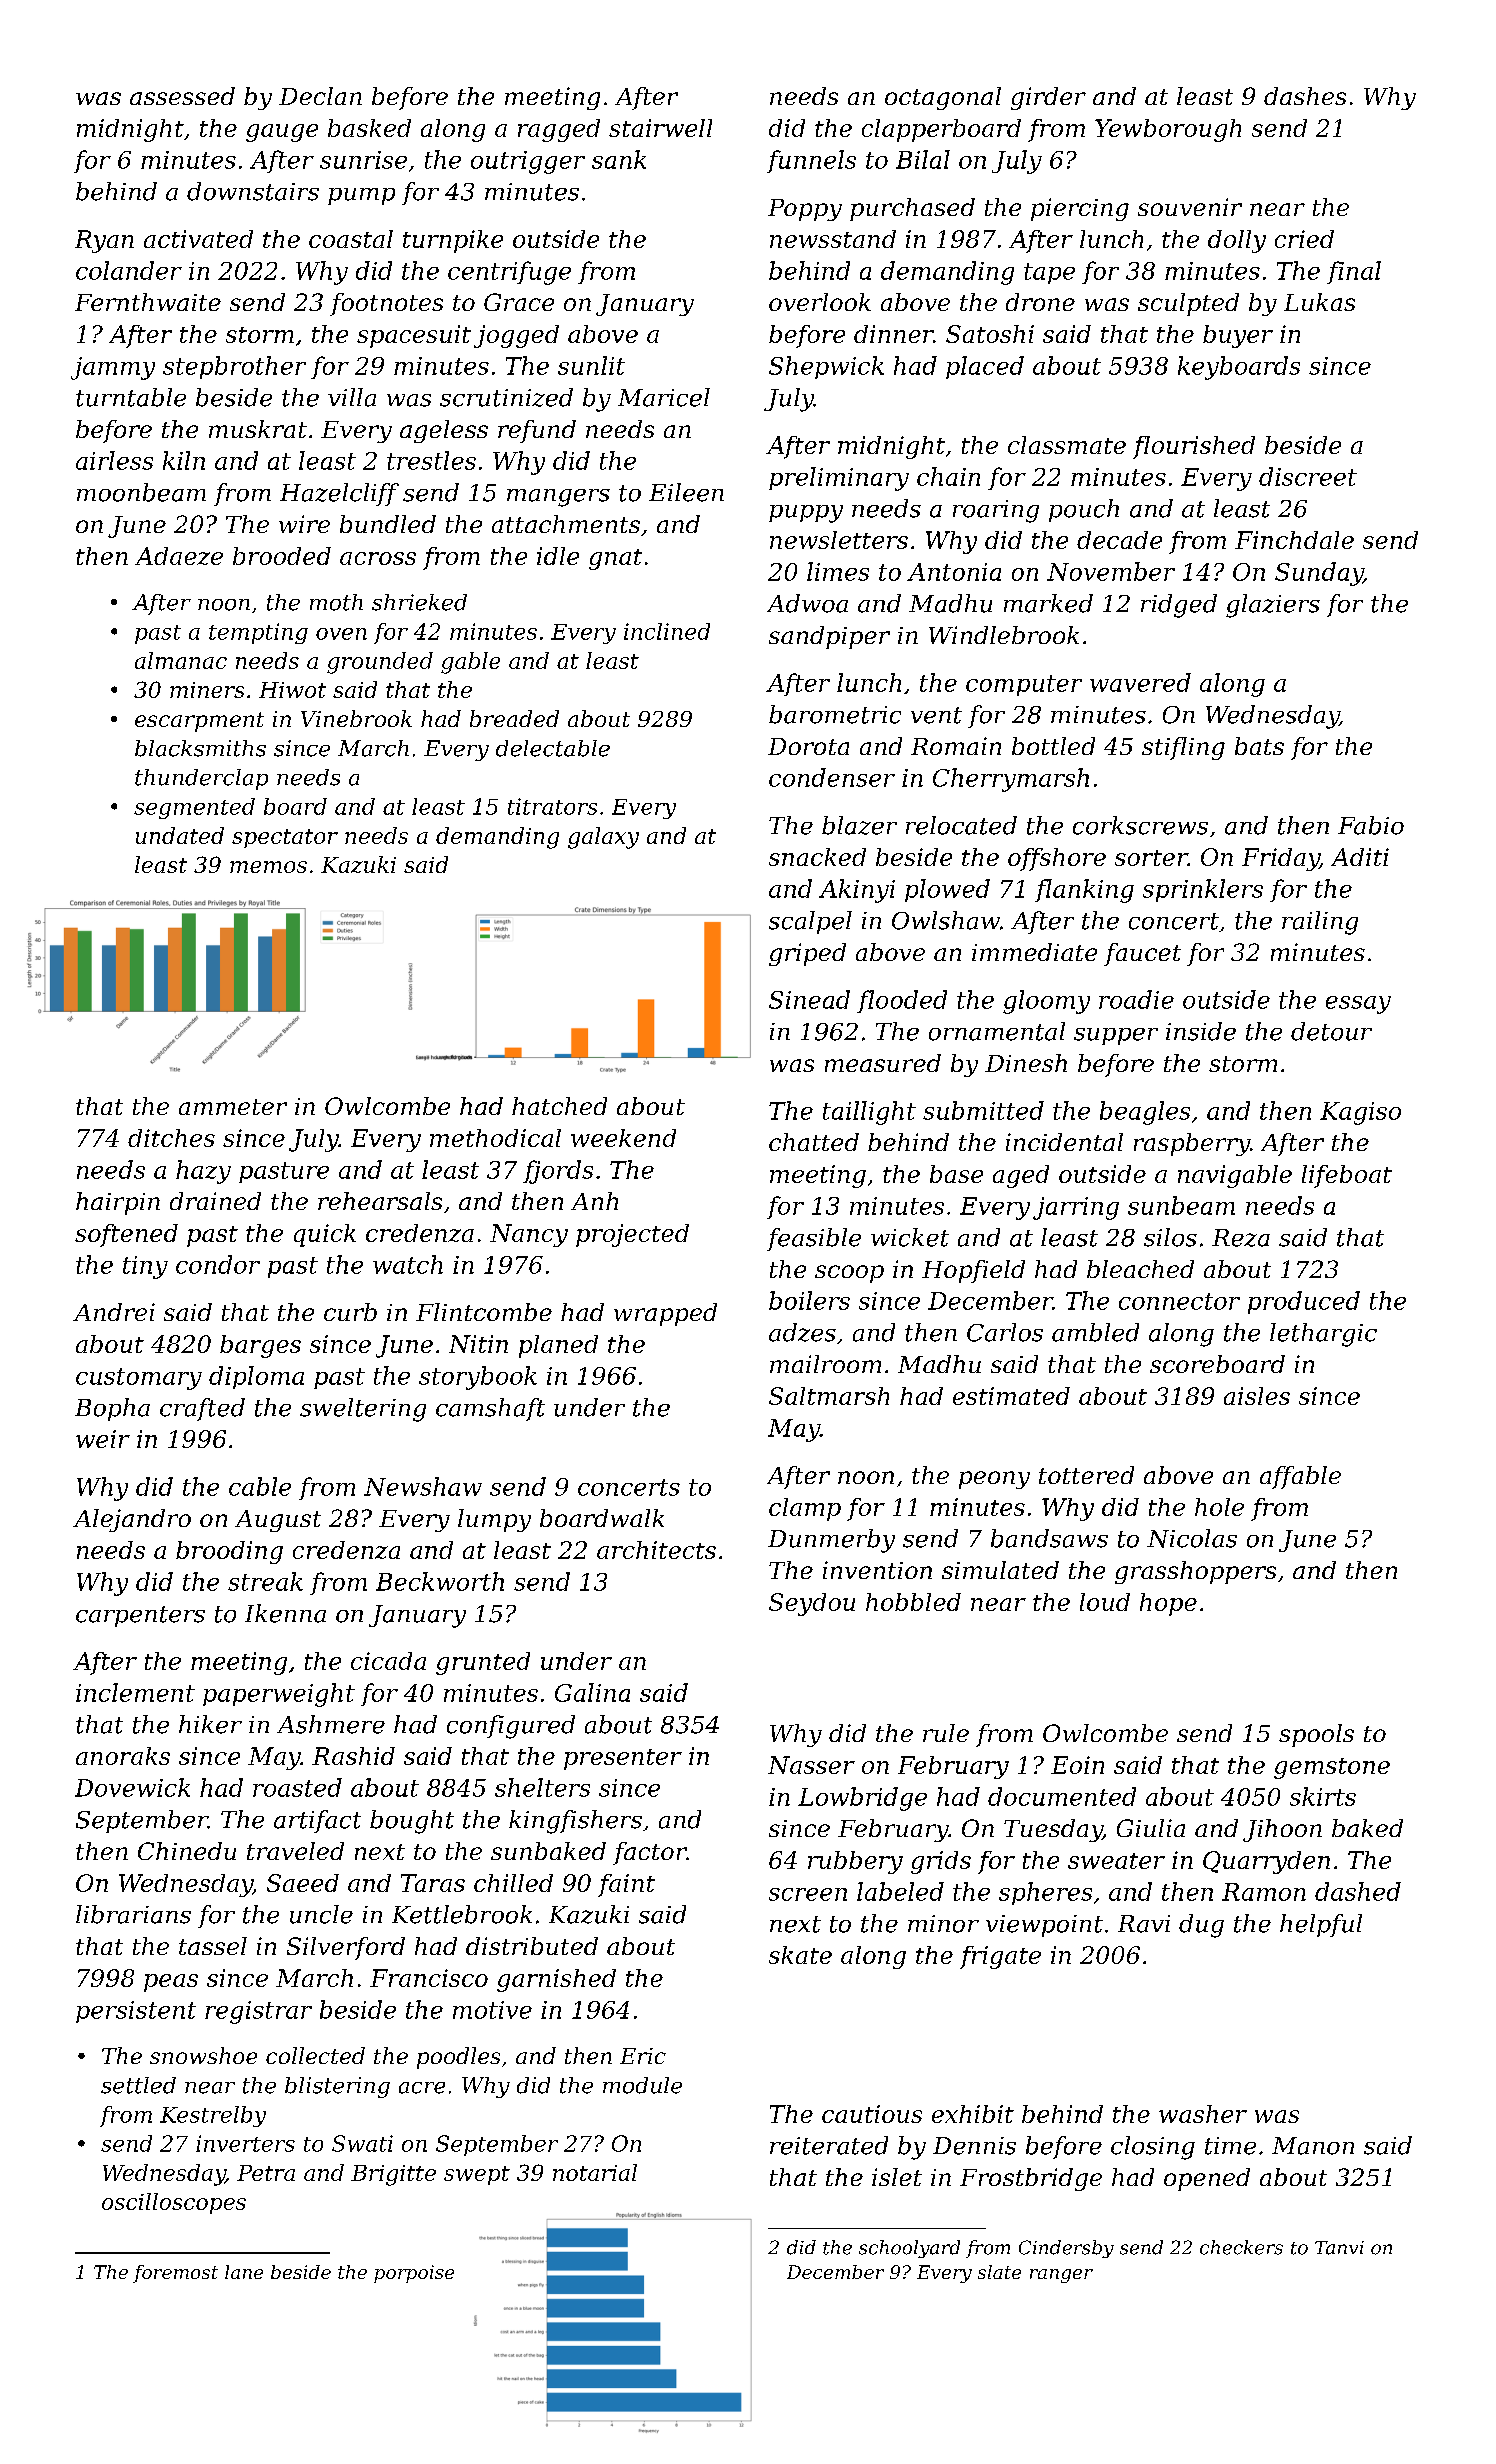 The height and width of the image is (2464, 1496). I want to click on Finchdale, so click(1294, 540).
